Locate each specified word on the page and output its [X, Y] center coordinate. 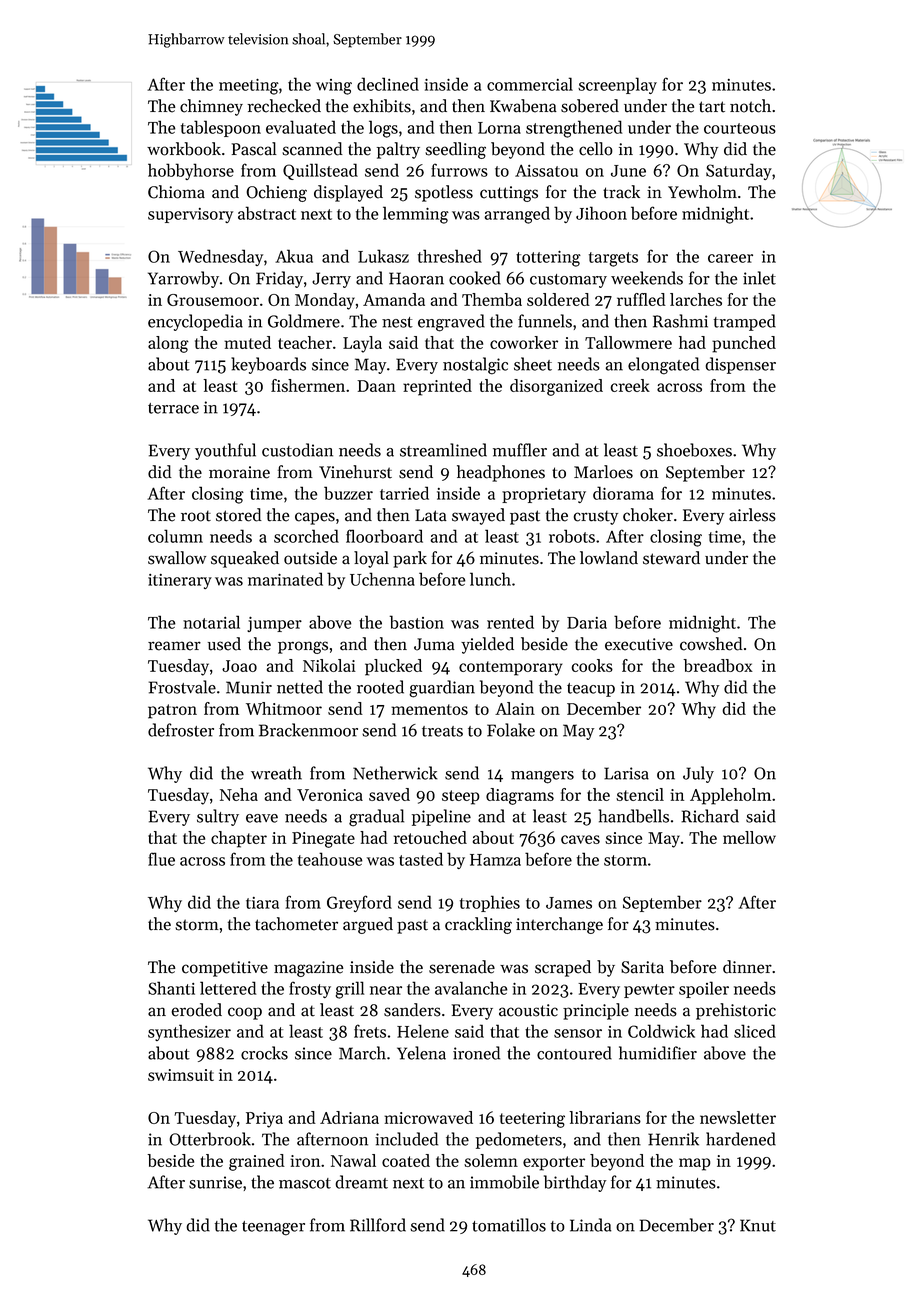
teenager [273, 1228]
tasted [421, 859]
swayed [478, 516]
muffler [520, 450]
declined [388, 84]
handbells [634, 816]
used [224, 644]
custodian [297, 450]
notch [750, 106]
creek [630, 385]
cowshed [711, 644]
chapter [239, 839]
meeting [249, 87]
